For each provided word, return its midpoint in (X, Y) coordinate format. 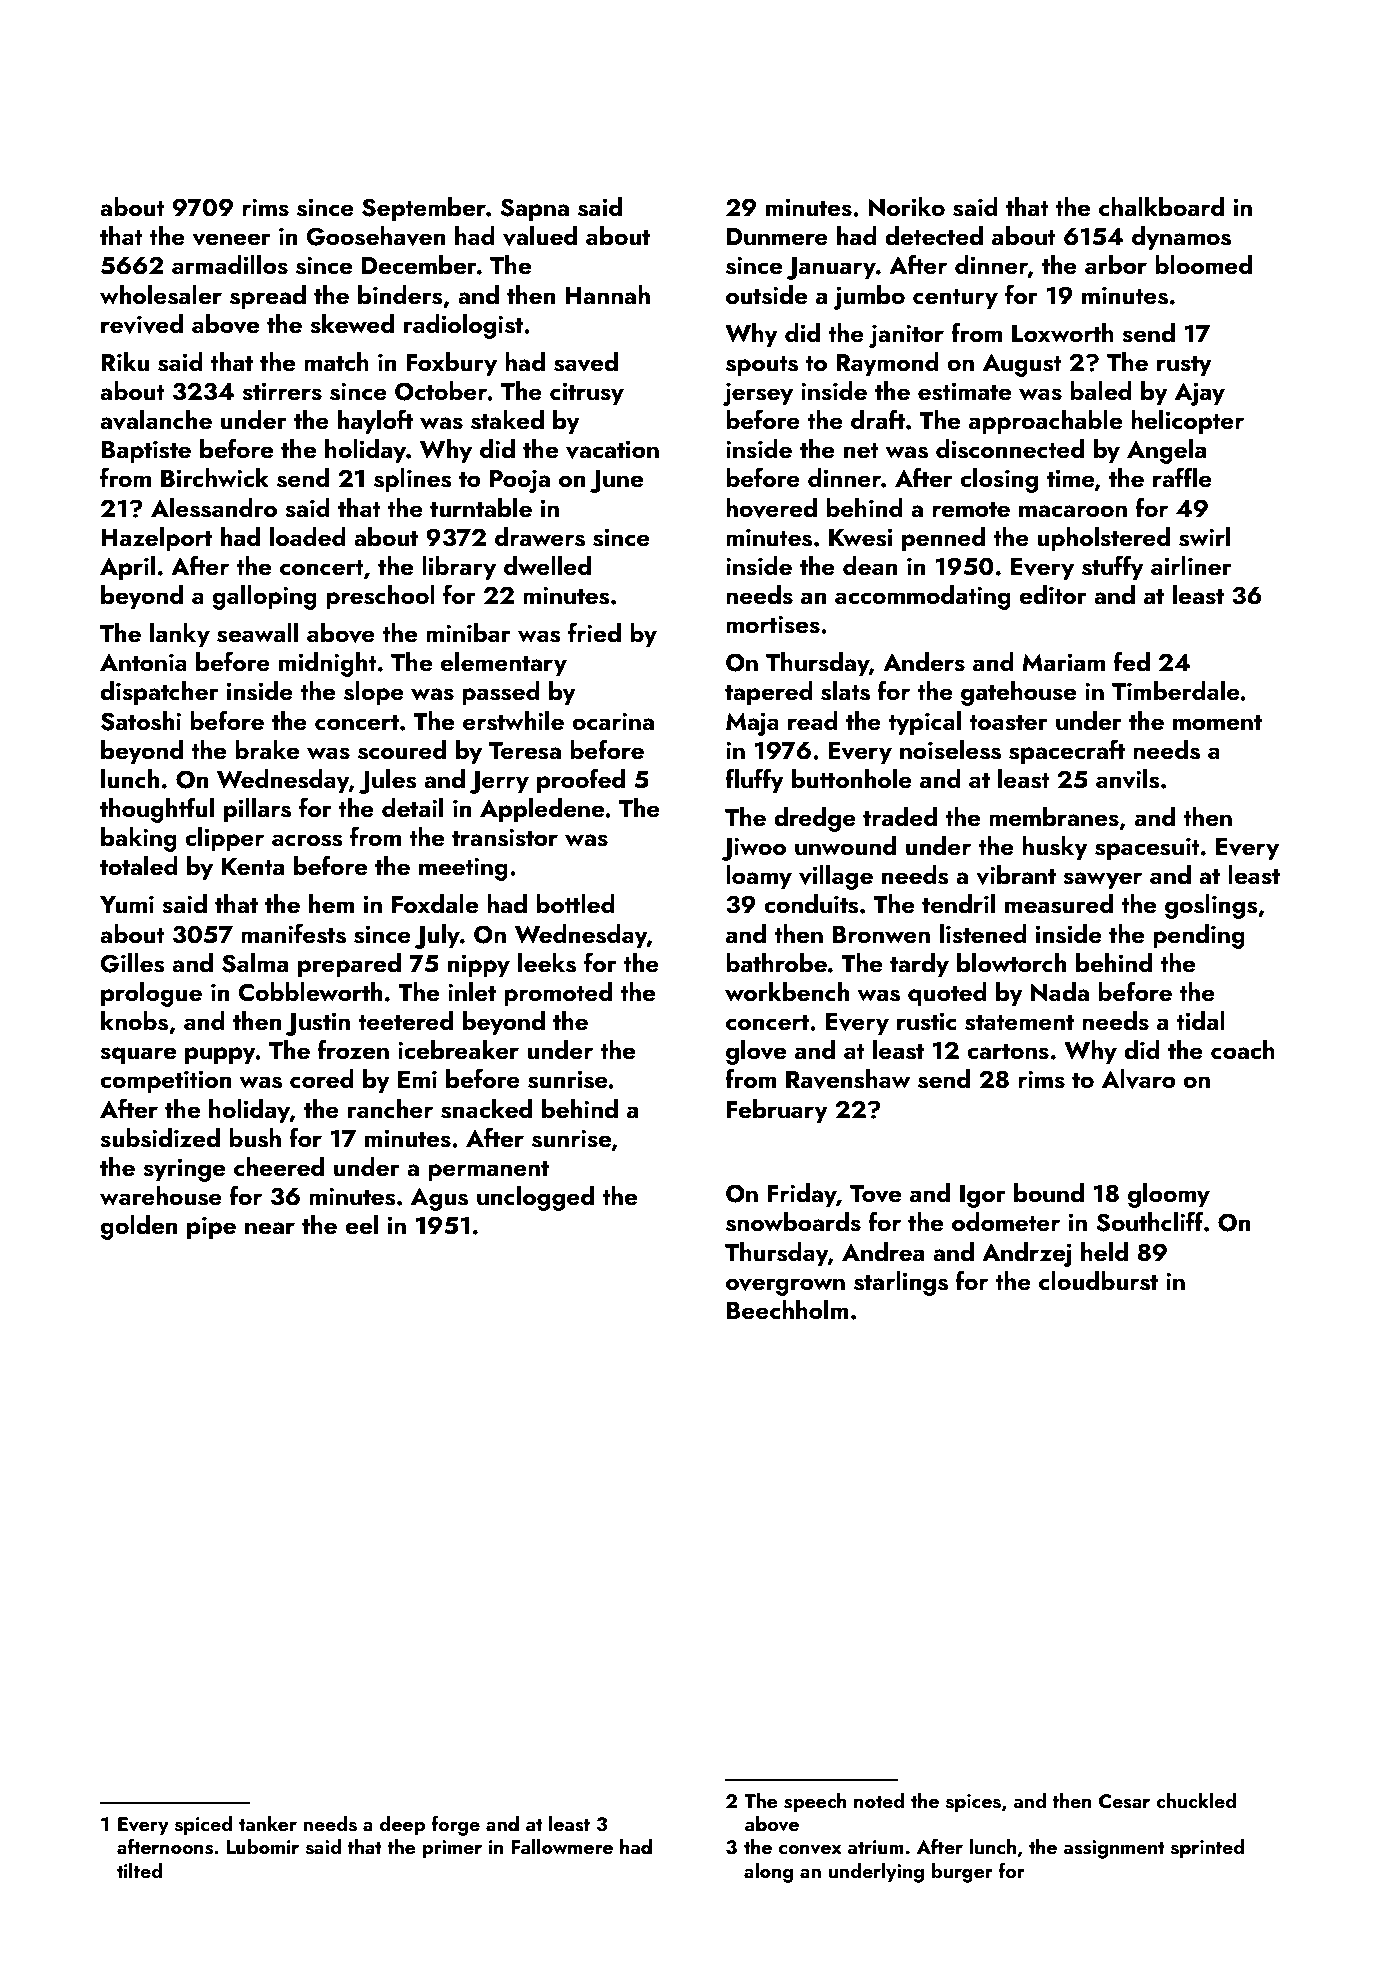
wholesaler (161, 295)
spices (973, 1803)
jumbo (869, 297)
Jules (387, 781)
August (1022, 365)
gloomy (1169, 1195)
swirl (1204, 537)
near (270, 1228)
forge (455, 1825)
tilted (139, 1870)
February (777, 1111)
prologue (151, 994)
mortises (773, 624)
